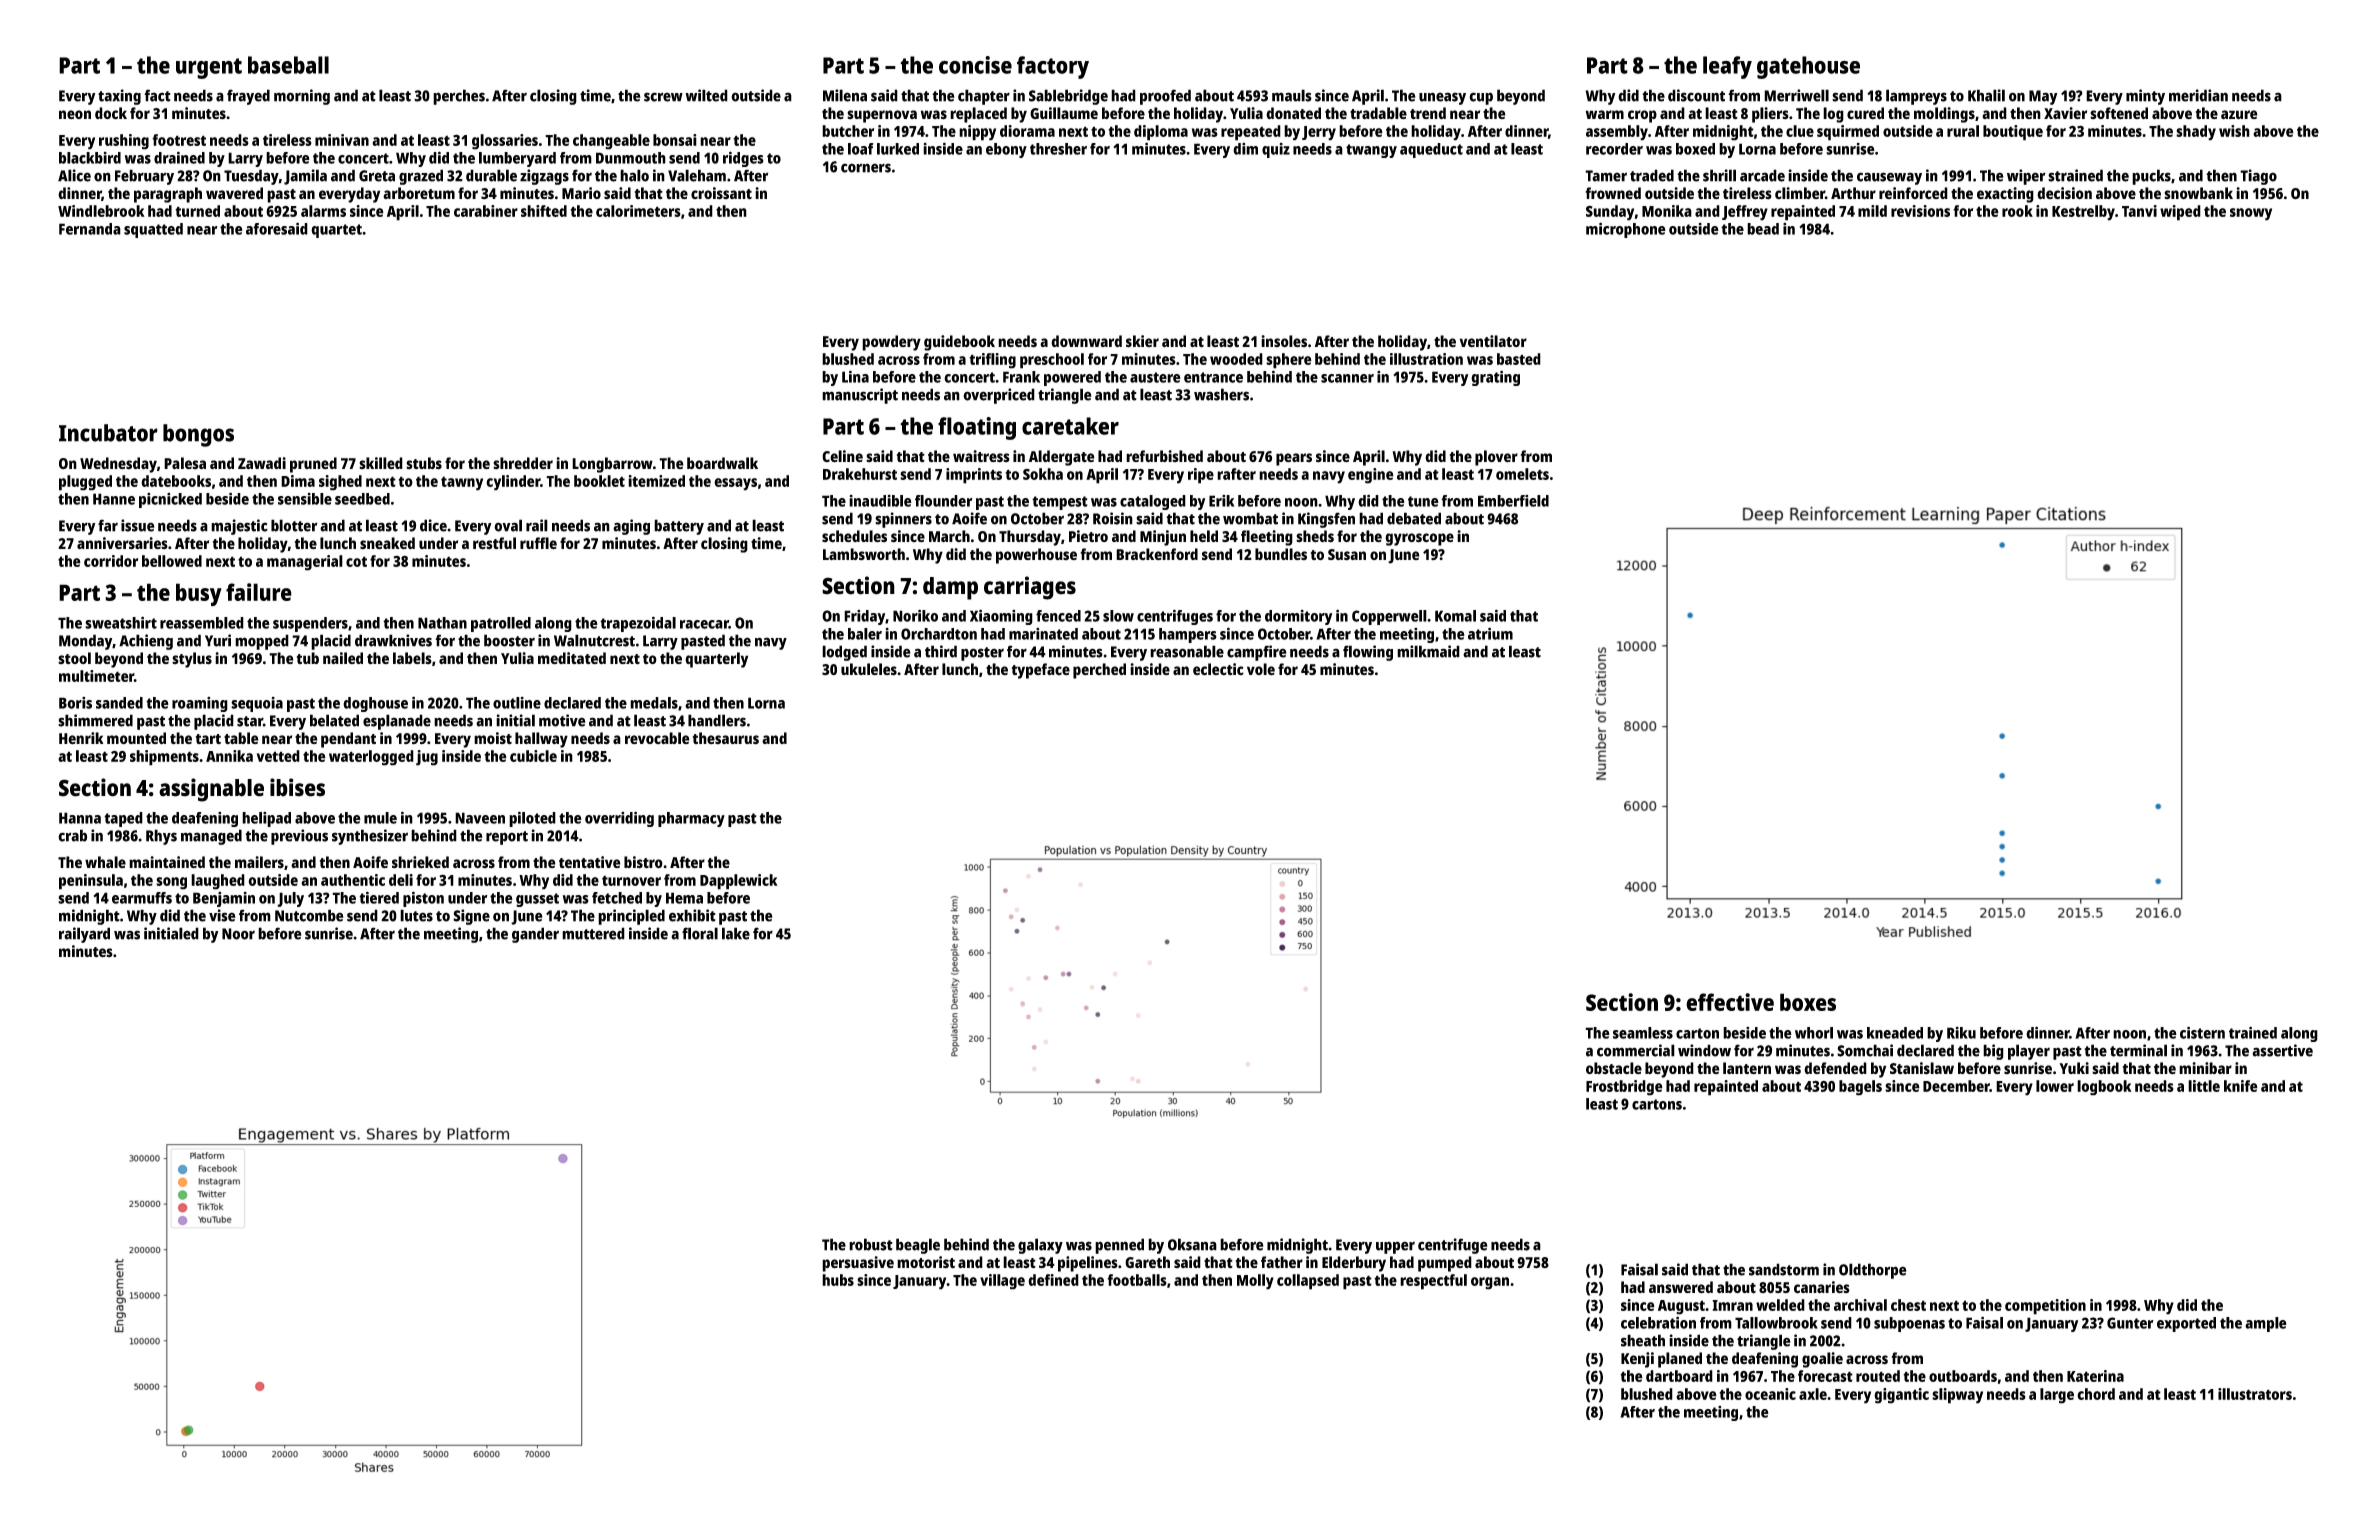  I want to click on leafy, so click(1727, 67).
